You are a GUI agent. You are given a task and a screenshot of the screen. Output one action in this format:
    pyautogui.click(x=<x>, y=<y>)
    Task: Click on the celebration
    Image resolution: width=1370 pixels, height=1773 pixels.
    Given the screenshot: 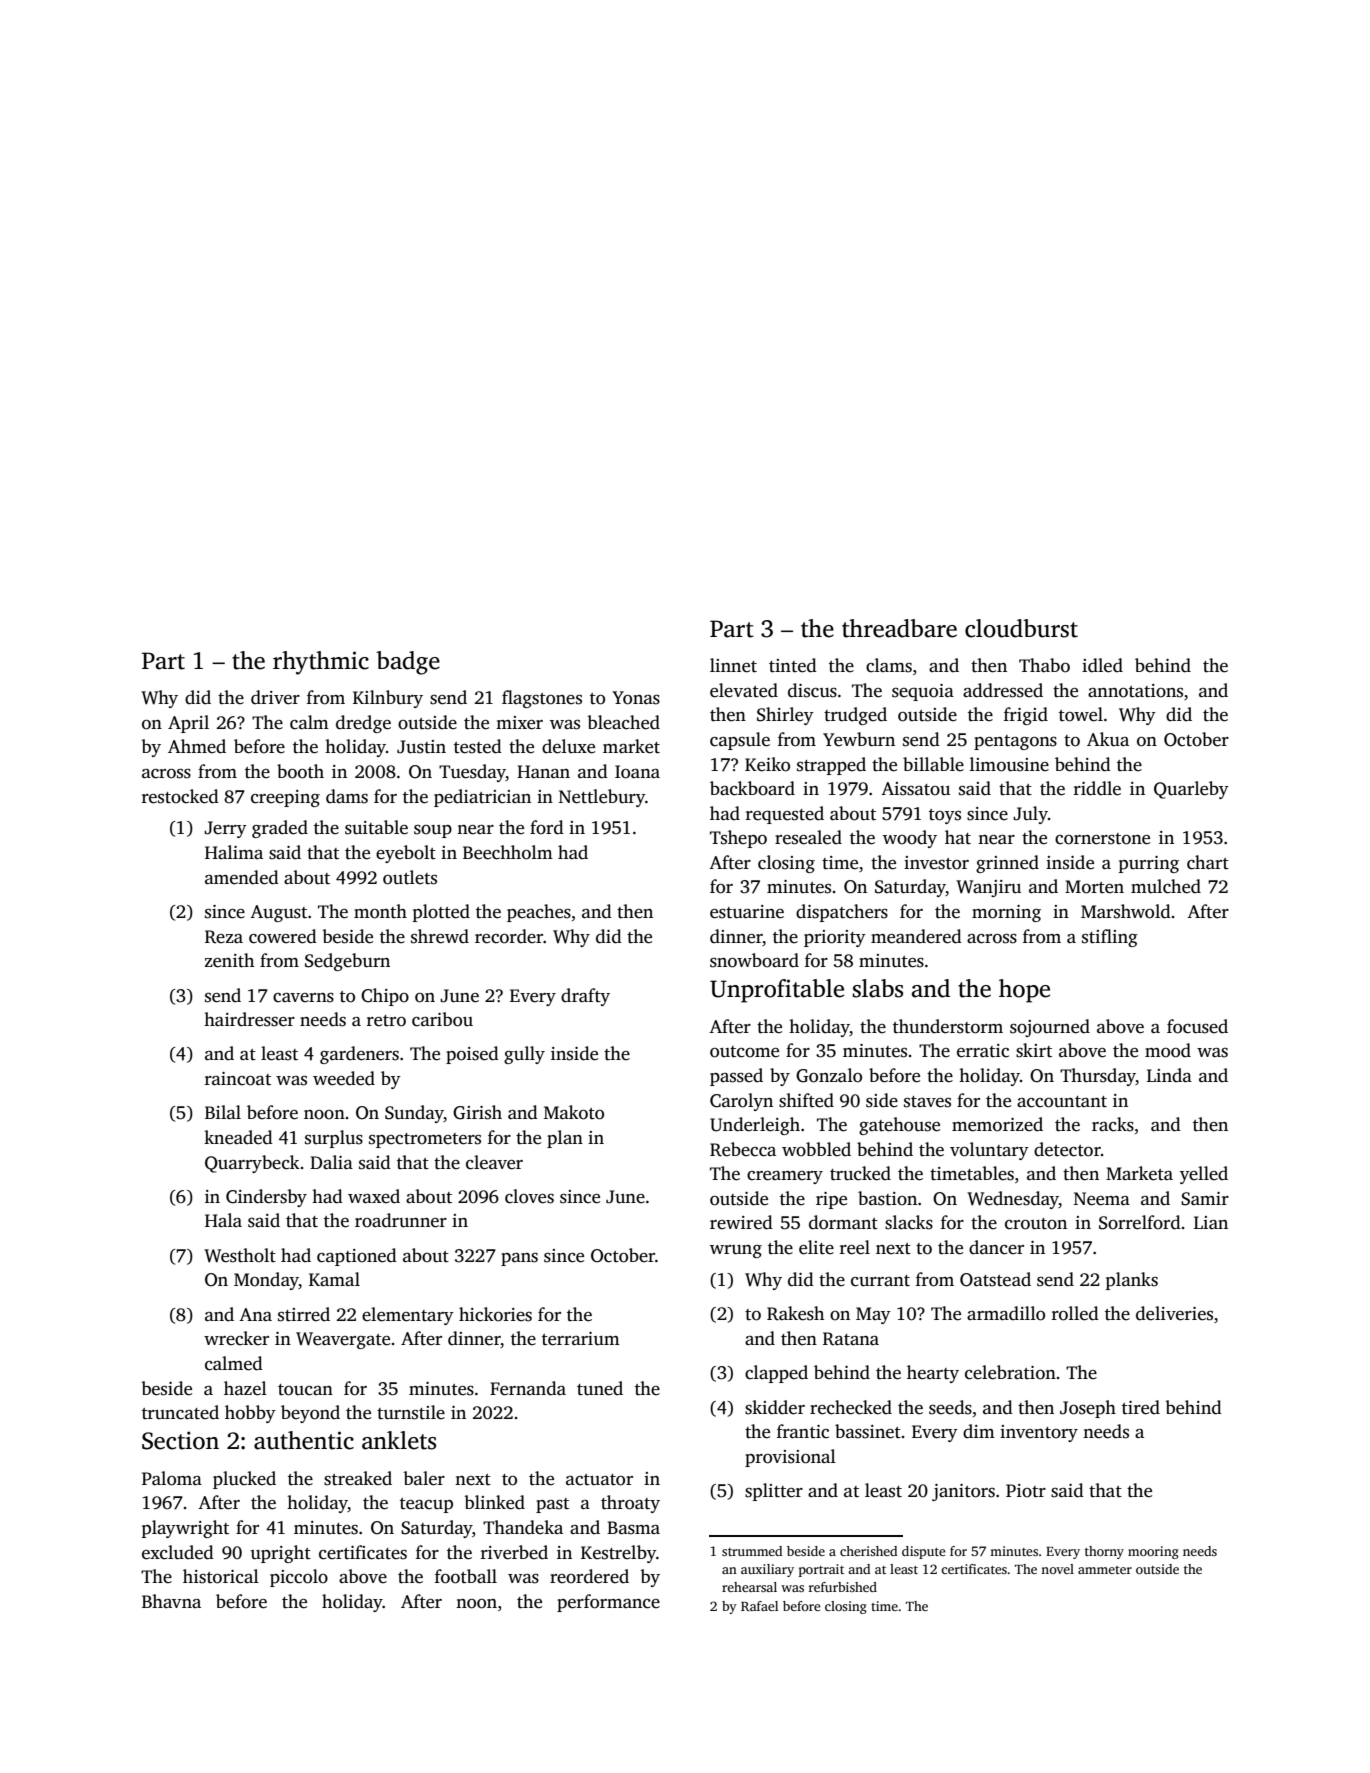 What is the action you would take?
    pyautogui.click(x=1010, y=1372)
